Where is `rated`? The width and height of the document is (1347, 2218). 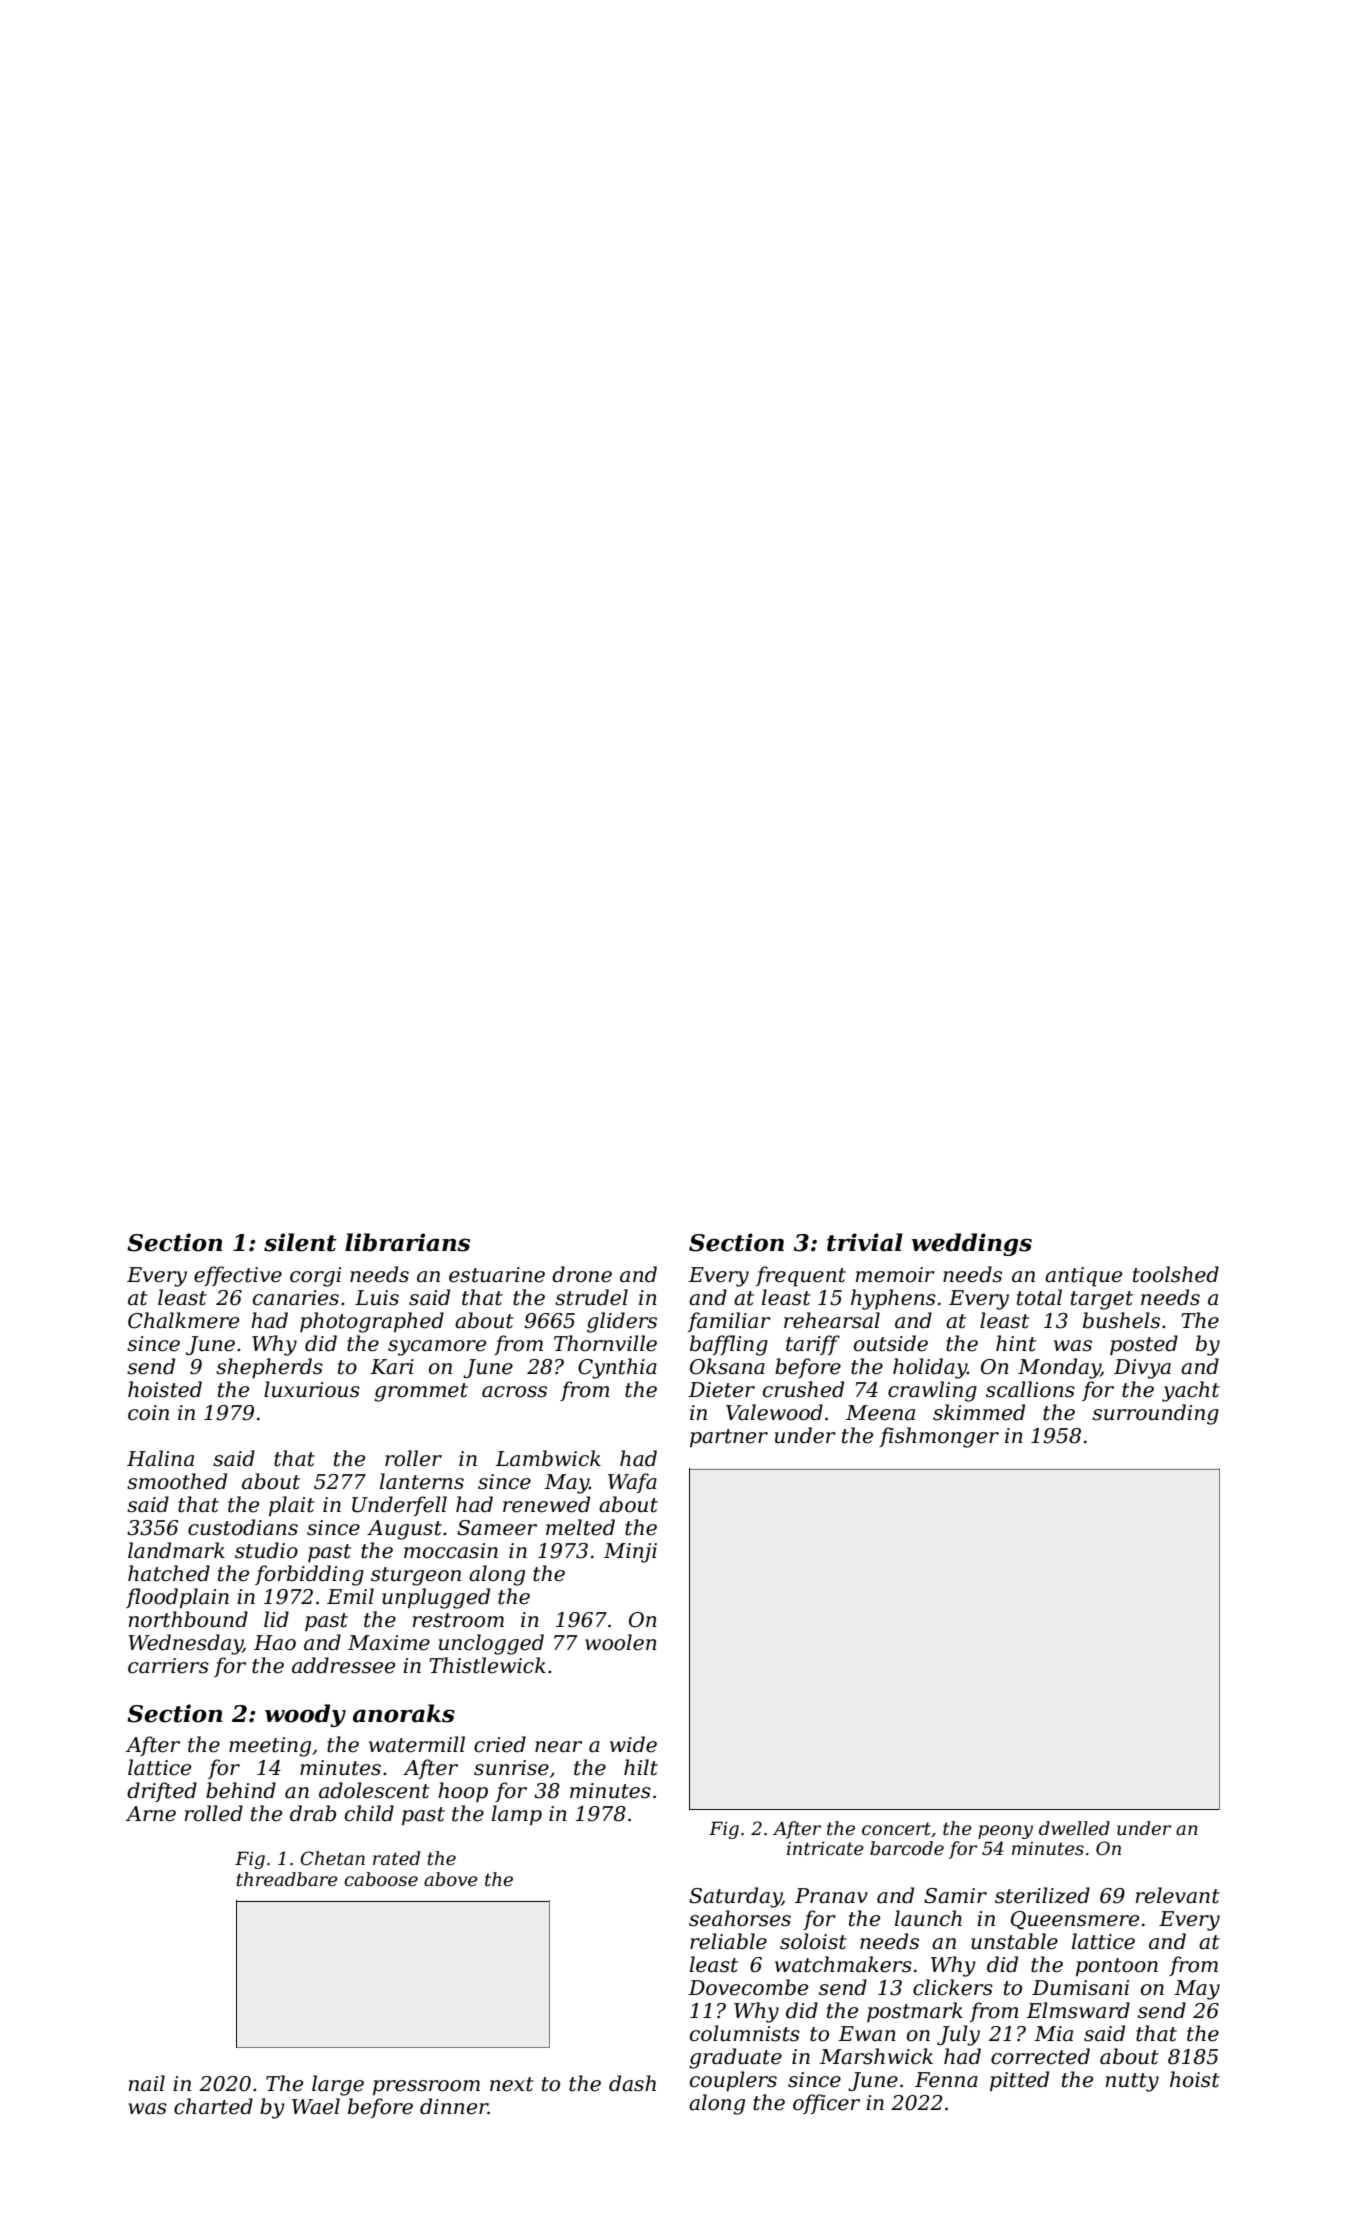
rated is located at coordinates (396, 1858).
